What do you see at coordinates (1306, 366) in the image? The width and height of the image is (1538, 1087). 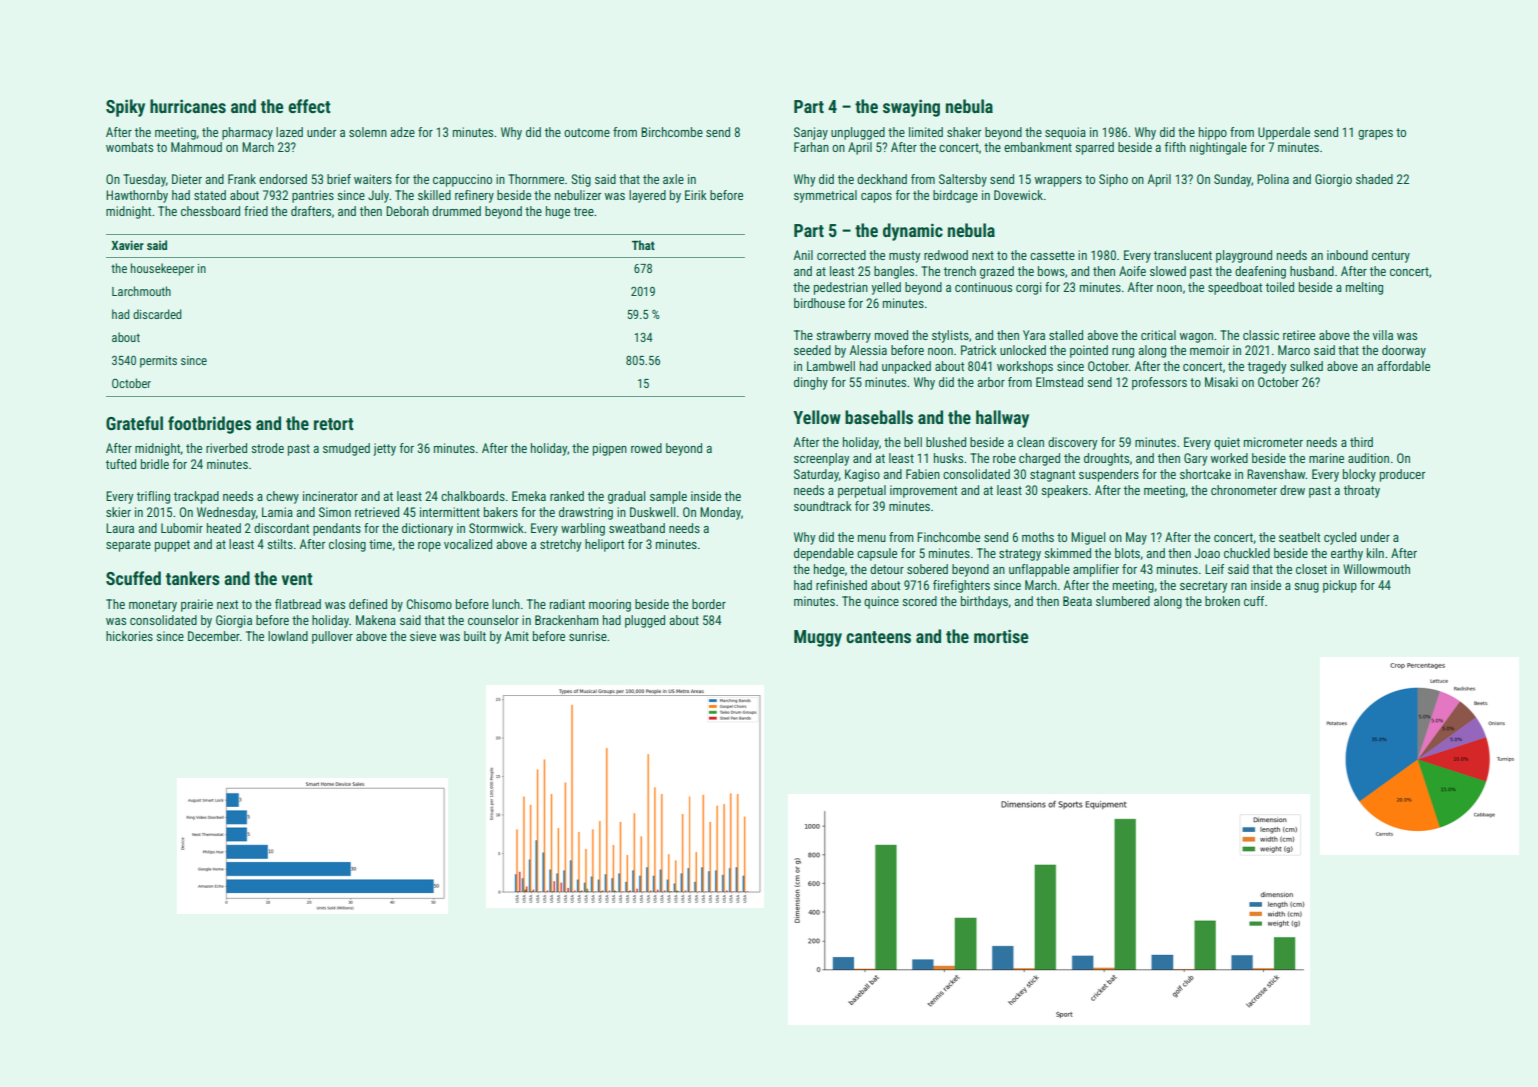 I see `sulked` at bounding box center [1306, 366].
